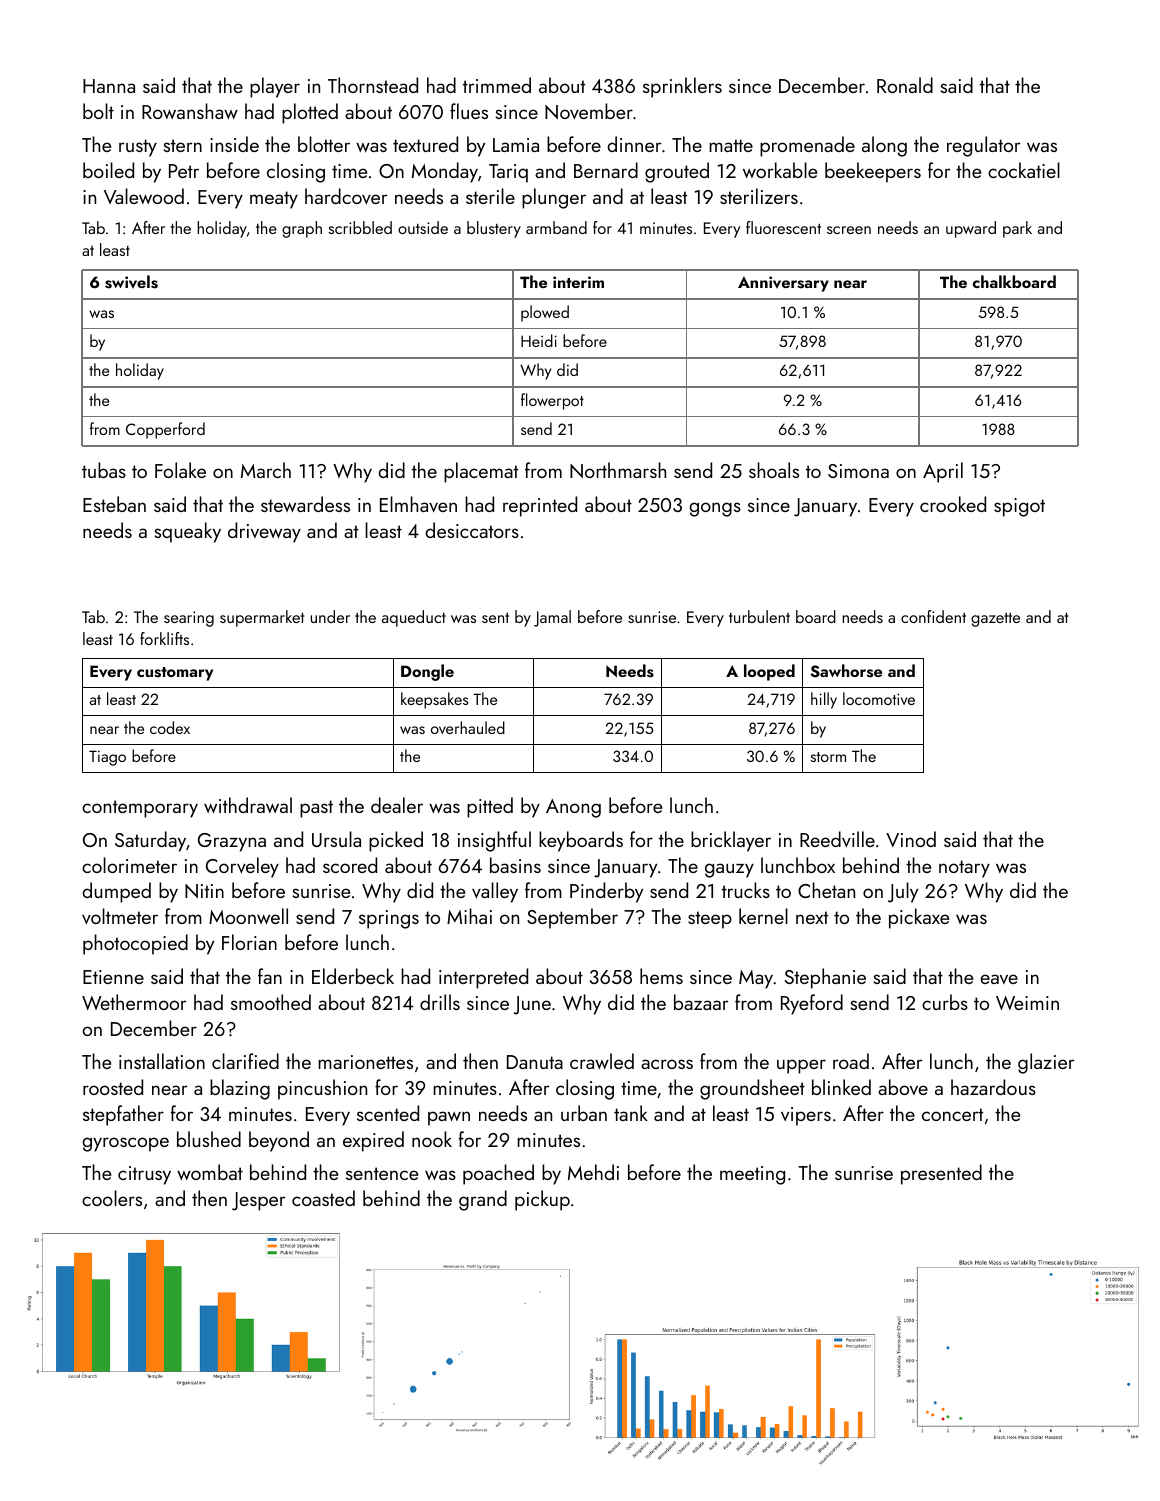 The image size is (1160, 1501). What do you see at coordinates (165, 430) in the document?
I see `Copperford` at bounding box center [165, 430].
